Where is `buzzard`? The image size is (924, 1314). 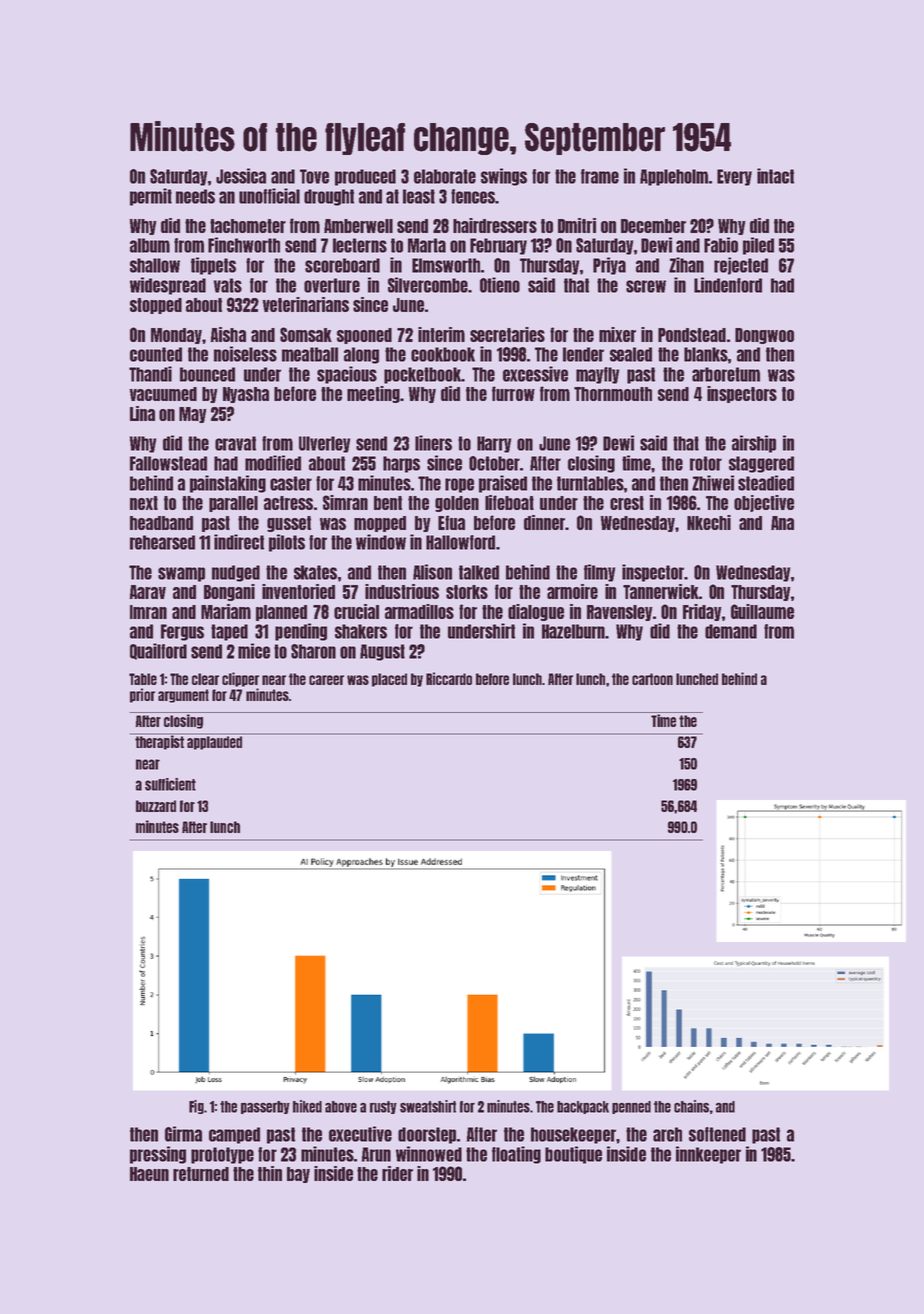 buzzard is located at coordinates (156, 806).
